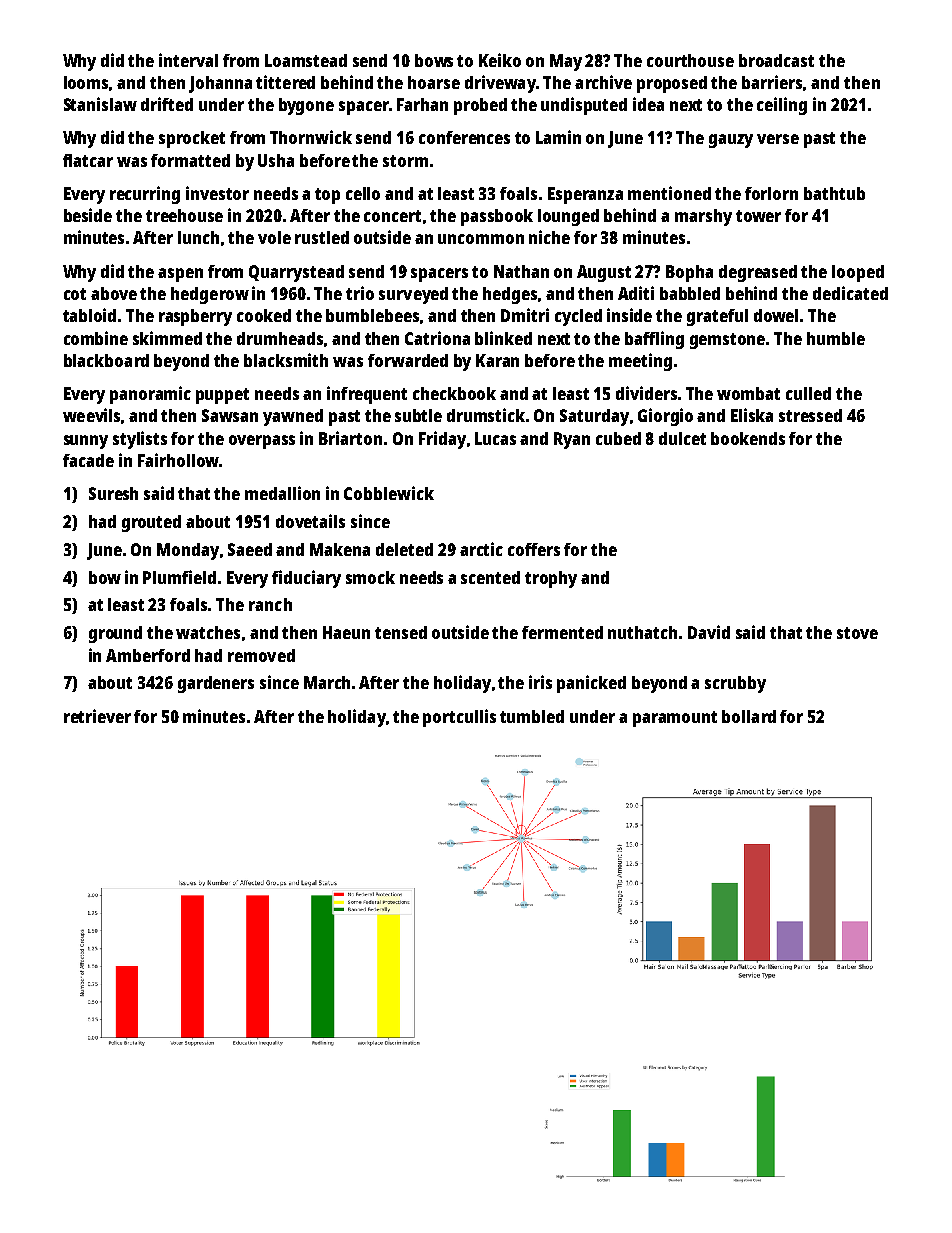 The height and width of the screenshot is (1233, 952). Describe the element at coordinates (179, 577) in the screenshot. I see `Plumfield` at that location.
